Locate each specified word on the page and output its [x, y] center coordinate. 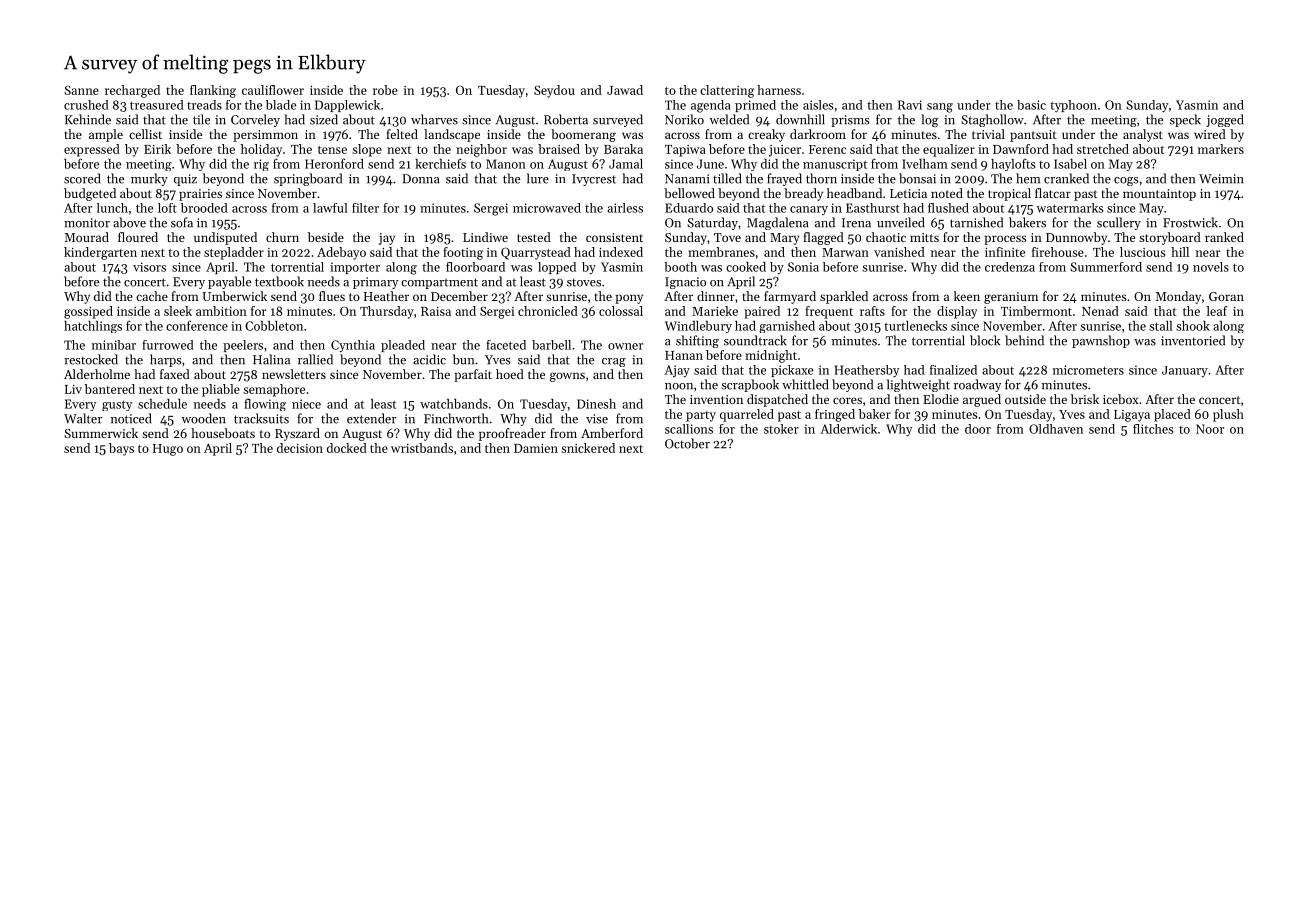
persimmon [265, 136]
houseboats [223, 433]
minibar [114, 345]
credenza [1010, 267]
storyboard [1170, 238]
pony [629, 299]
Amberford [612, 433]
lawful [330, 208]
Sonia [803, 267]
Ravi [910, 105]
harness [779, 90]
